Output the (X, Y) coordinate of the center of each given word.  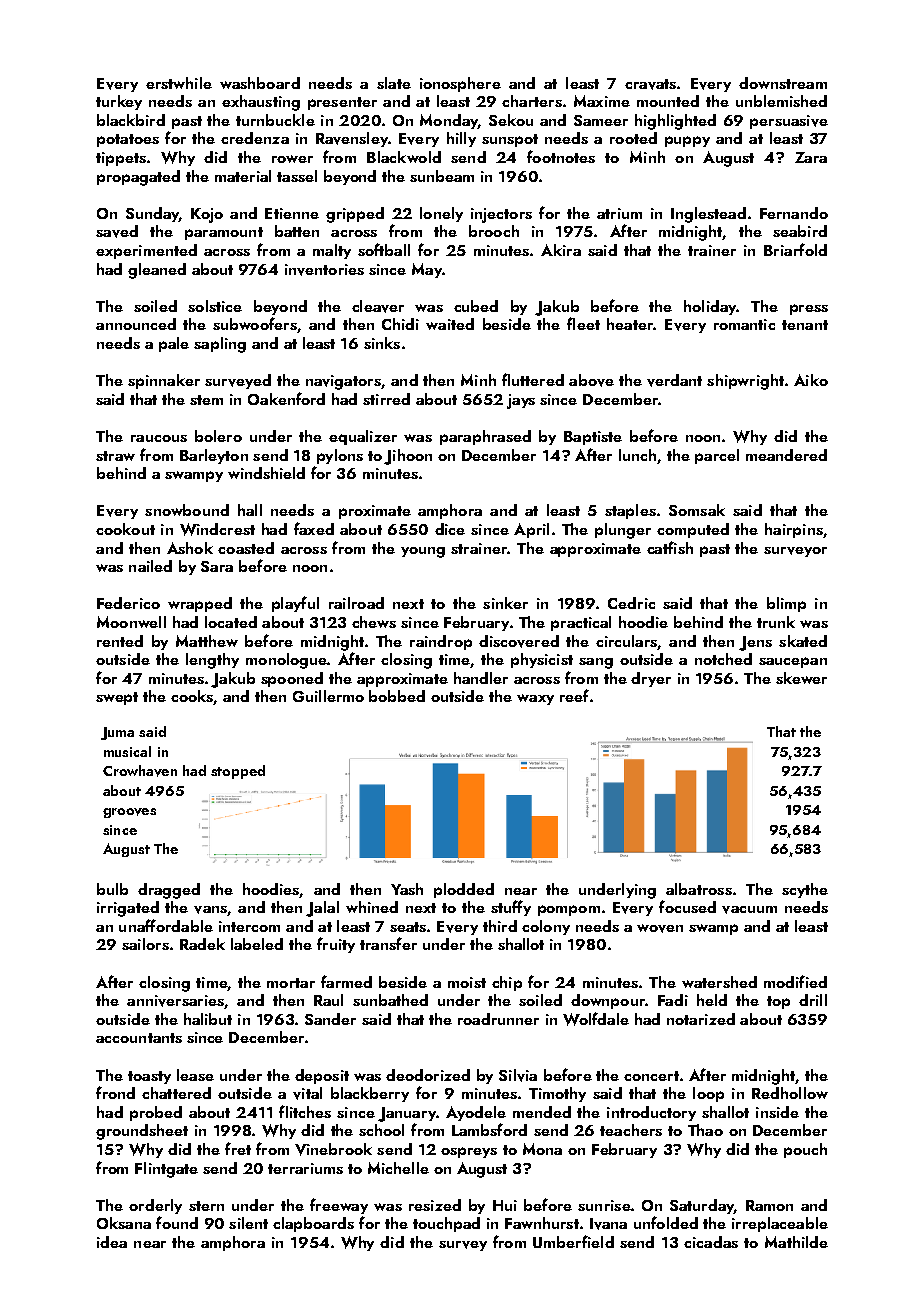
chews (374, 622)
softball (384, 249)
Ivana (608, 1224)
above (591, 380)
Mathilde (796, 1242)
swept (117, 698)
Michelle (398, 1168)
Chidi (400, 324)
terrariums (305, 1168)
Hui (505, 1205)
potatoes (128, 140)
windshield (266, 473)
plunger (623, 531)
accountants (139, 1038)
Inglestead (708, 215)
